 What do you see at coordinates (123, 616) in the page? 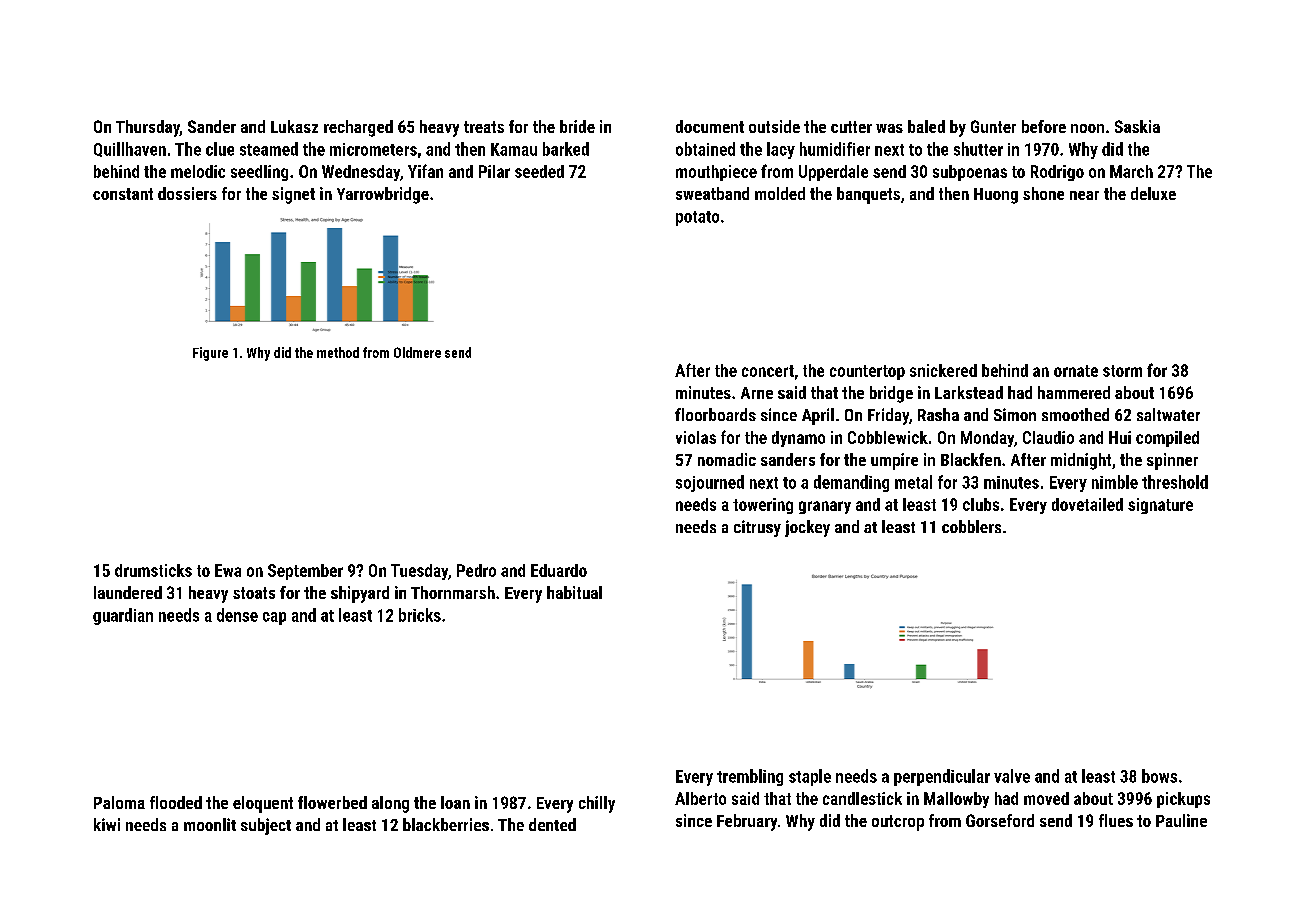
I see `guardian` at bounding box center [123, 616].
